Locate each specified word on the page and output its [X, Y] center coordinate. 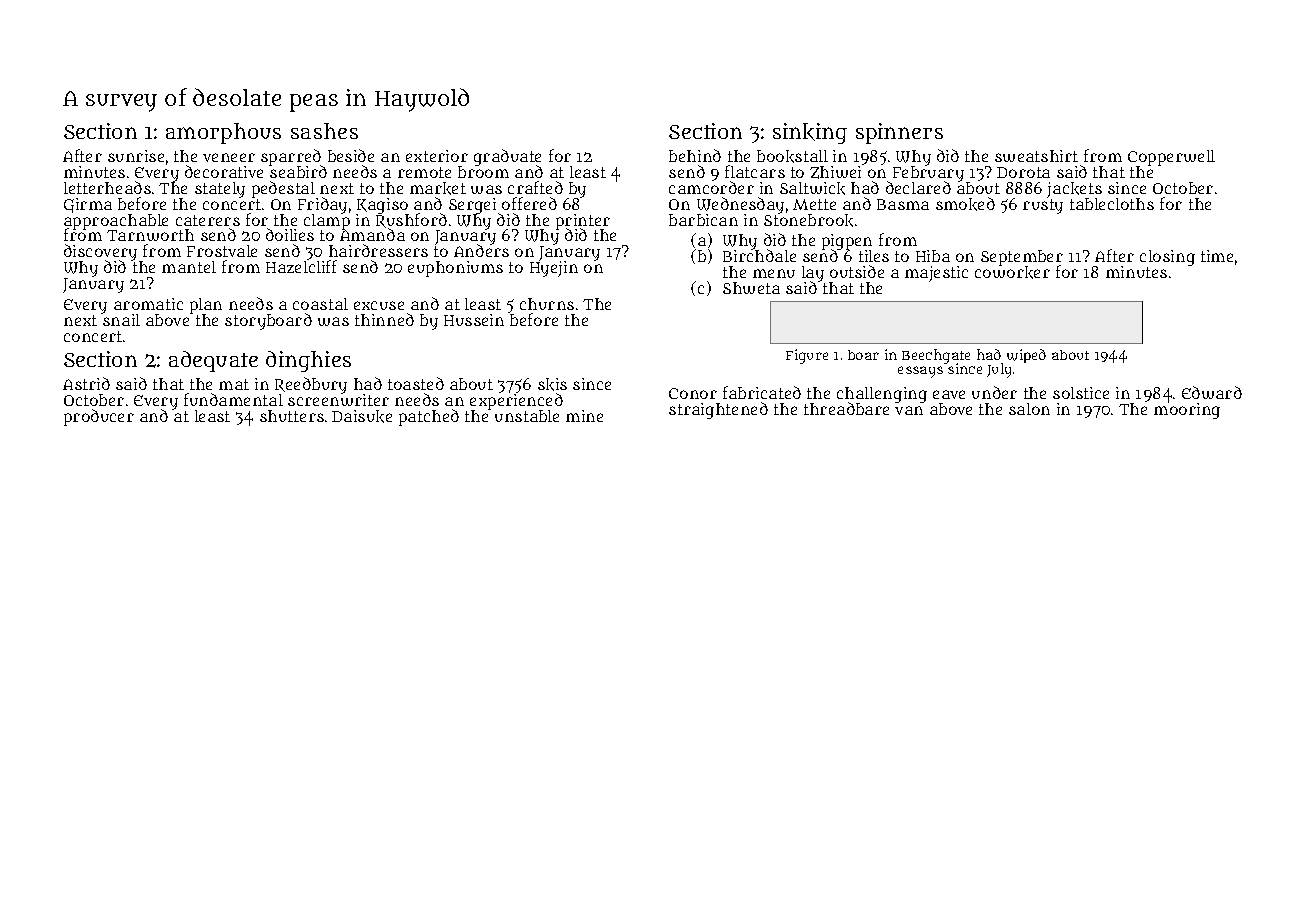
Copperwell [1171, 158]
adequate [213, 361]
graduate [507, 157]
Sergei [474, 206]
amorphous [223, 133]
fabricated [762, 392]
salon [1029, 409]
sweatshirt [1036, 156]
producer [99, 417]
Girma [88, 205]
